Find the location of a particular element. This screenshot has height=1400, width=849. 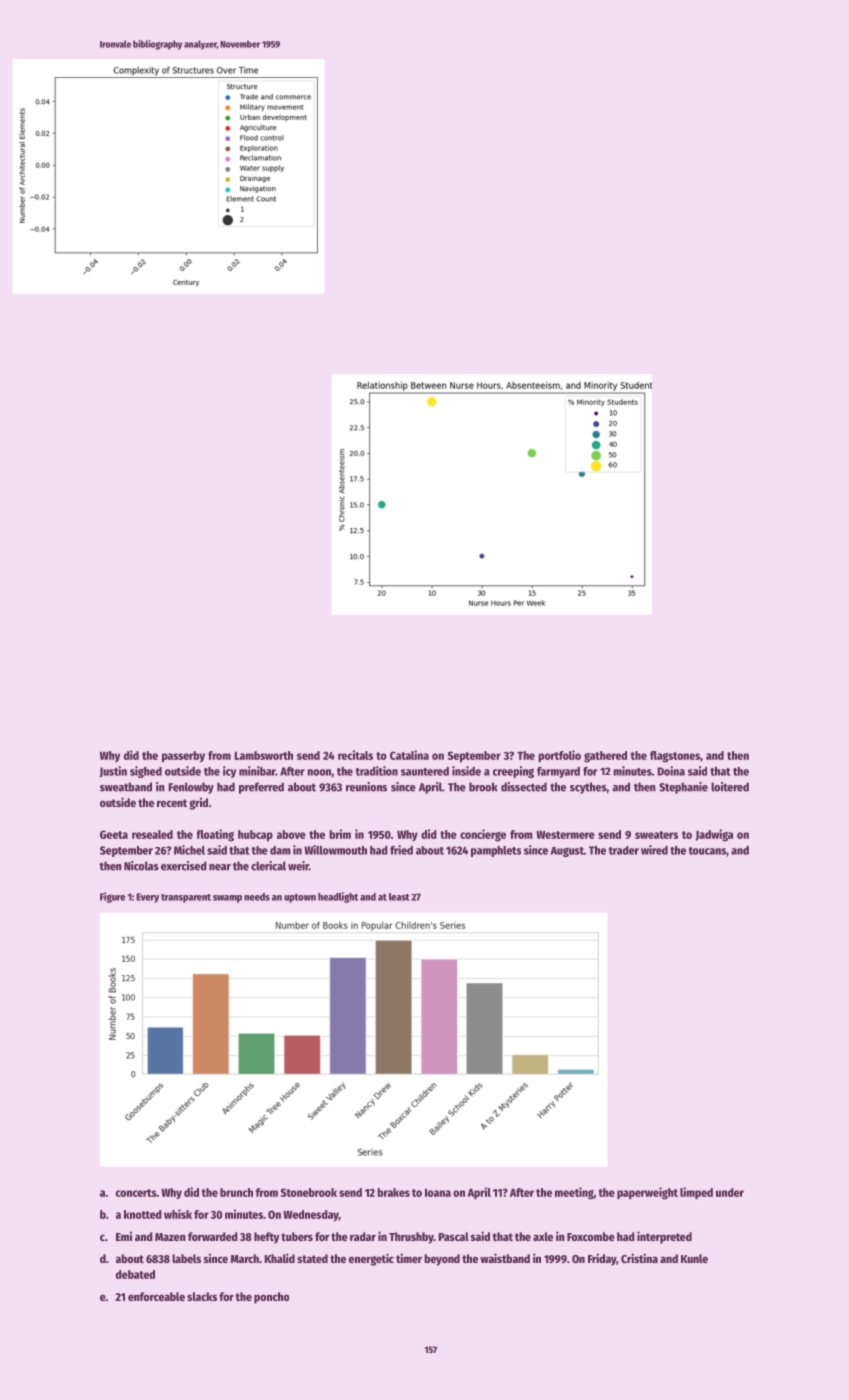

headlight is located at coordinates (338, 897).
